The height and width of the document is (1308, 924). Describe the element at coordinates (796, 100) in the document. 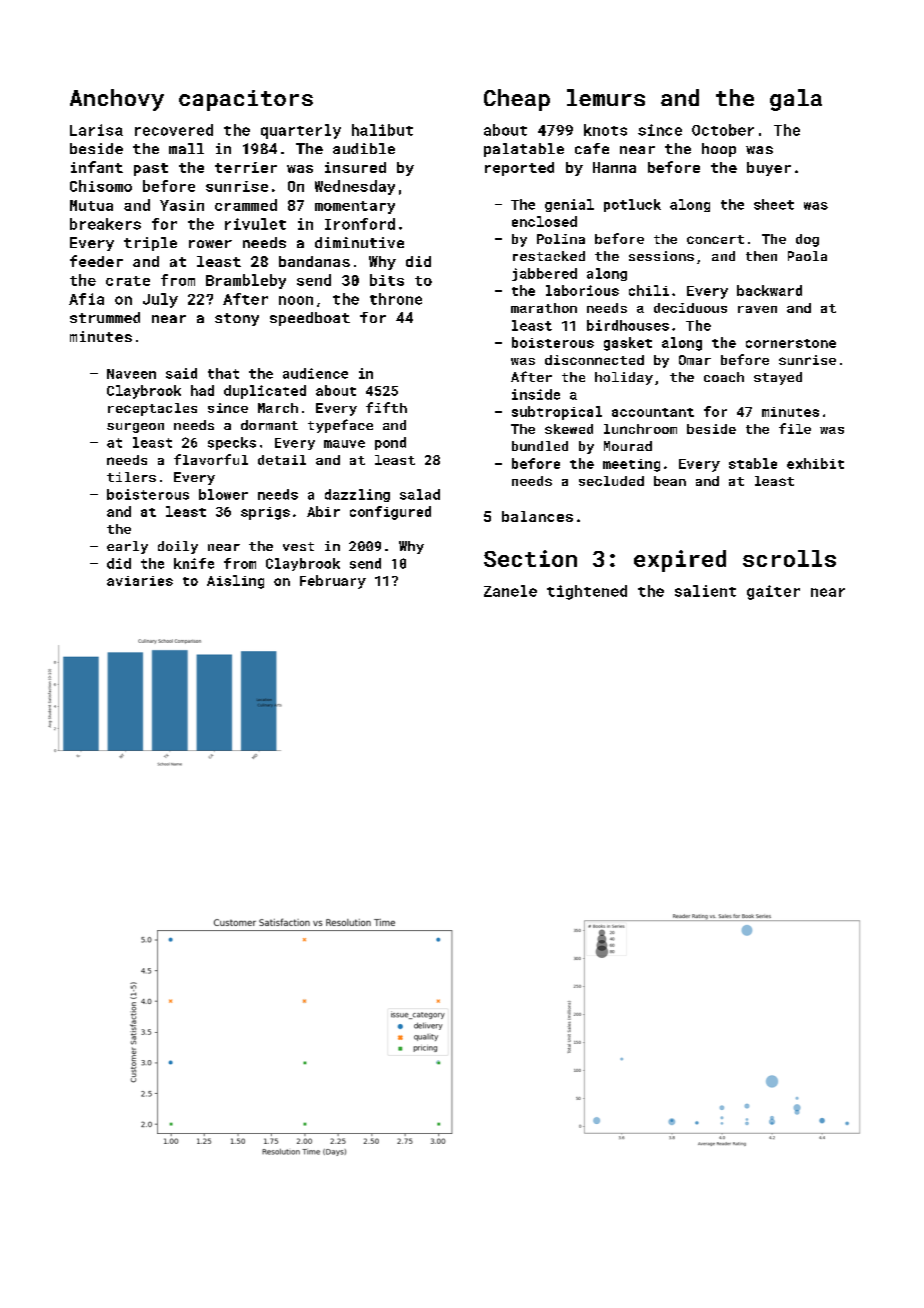

I see `gala` at that location.
